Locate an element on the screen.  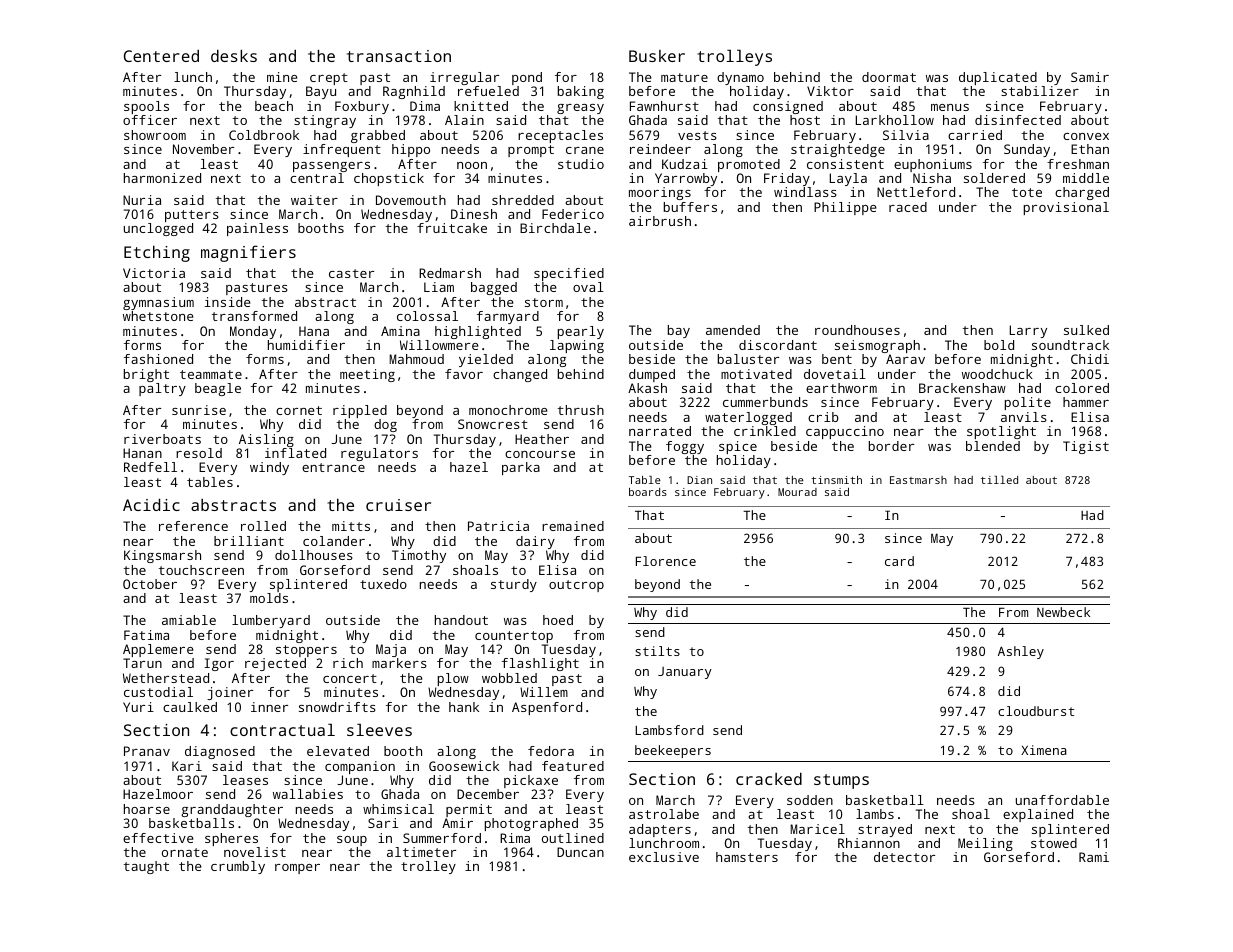
receptacles is located at coordinates (560, 136).
